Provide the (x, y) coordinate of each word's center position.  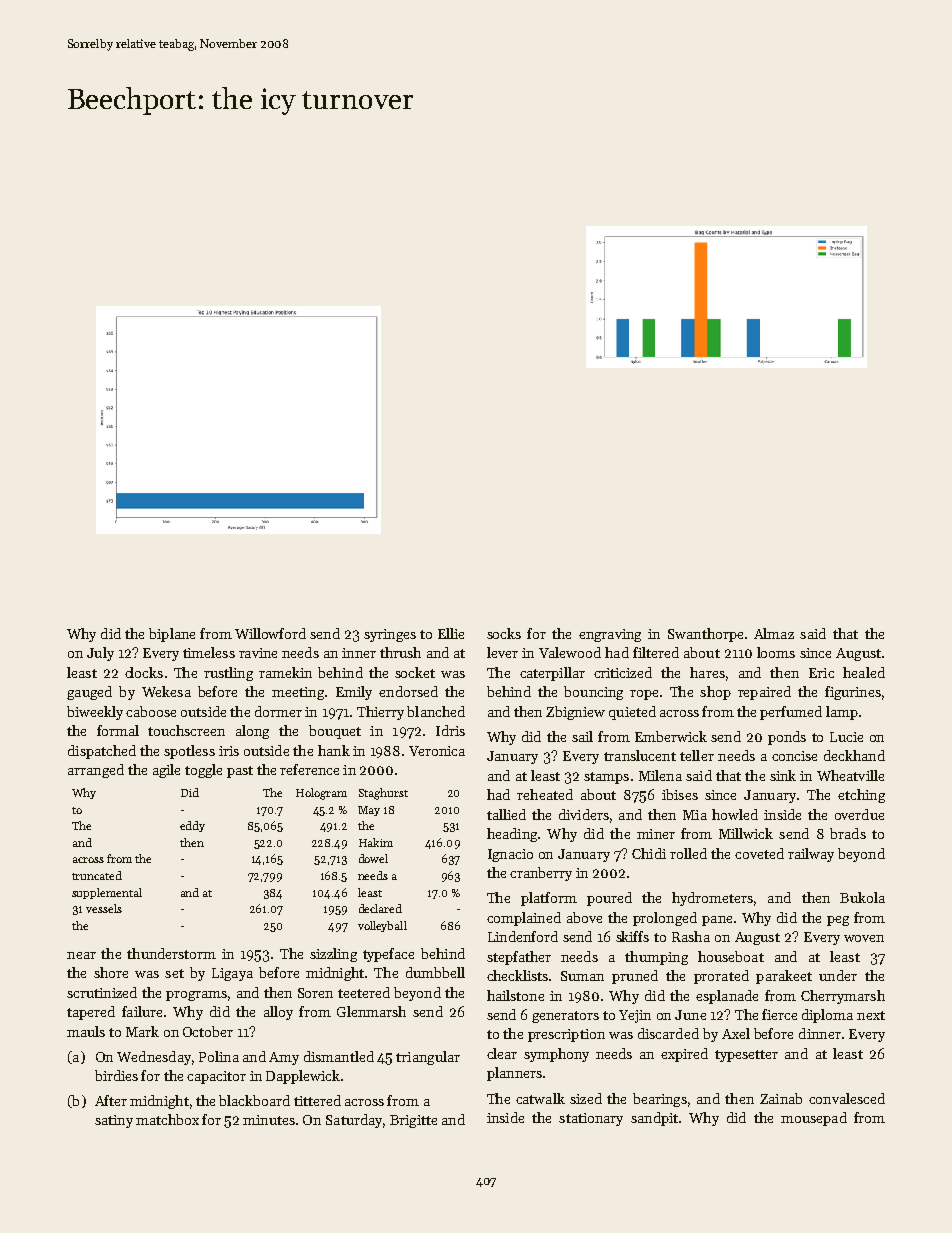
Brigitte (413, 1121)
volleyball (382, 926)
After (111, 1100)
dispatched (102, 752)
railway (811, 855)
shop (715, 693)
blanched (436, 711)
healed (864, 672)
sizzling (333, 955)
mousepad (814, 1119)
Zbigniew (575, 713)
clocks (144, 672)
